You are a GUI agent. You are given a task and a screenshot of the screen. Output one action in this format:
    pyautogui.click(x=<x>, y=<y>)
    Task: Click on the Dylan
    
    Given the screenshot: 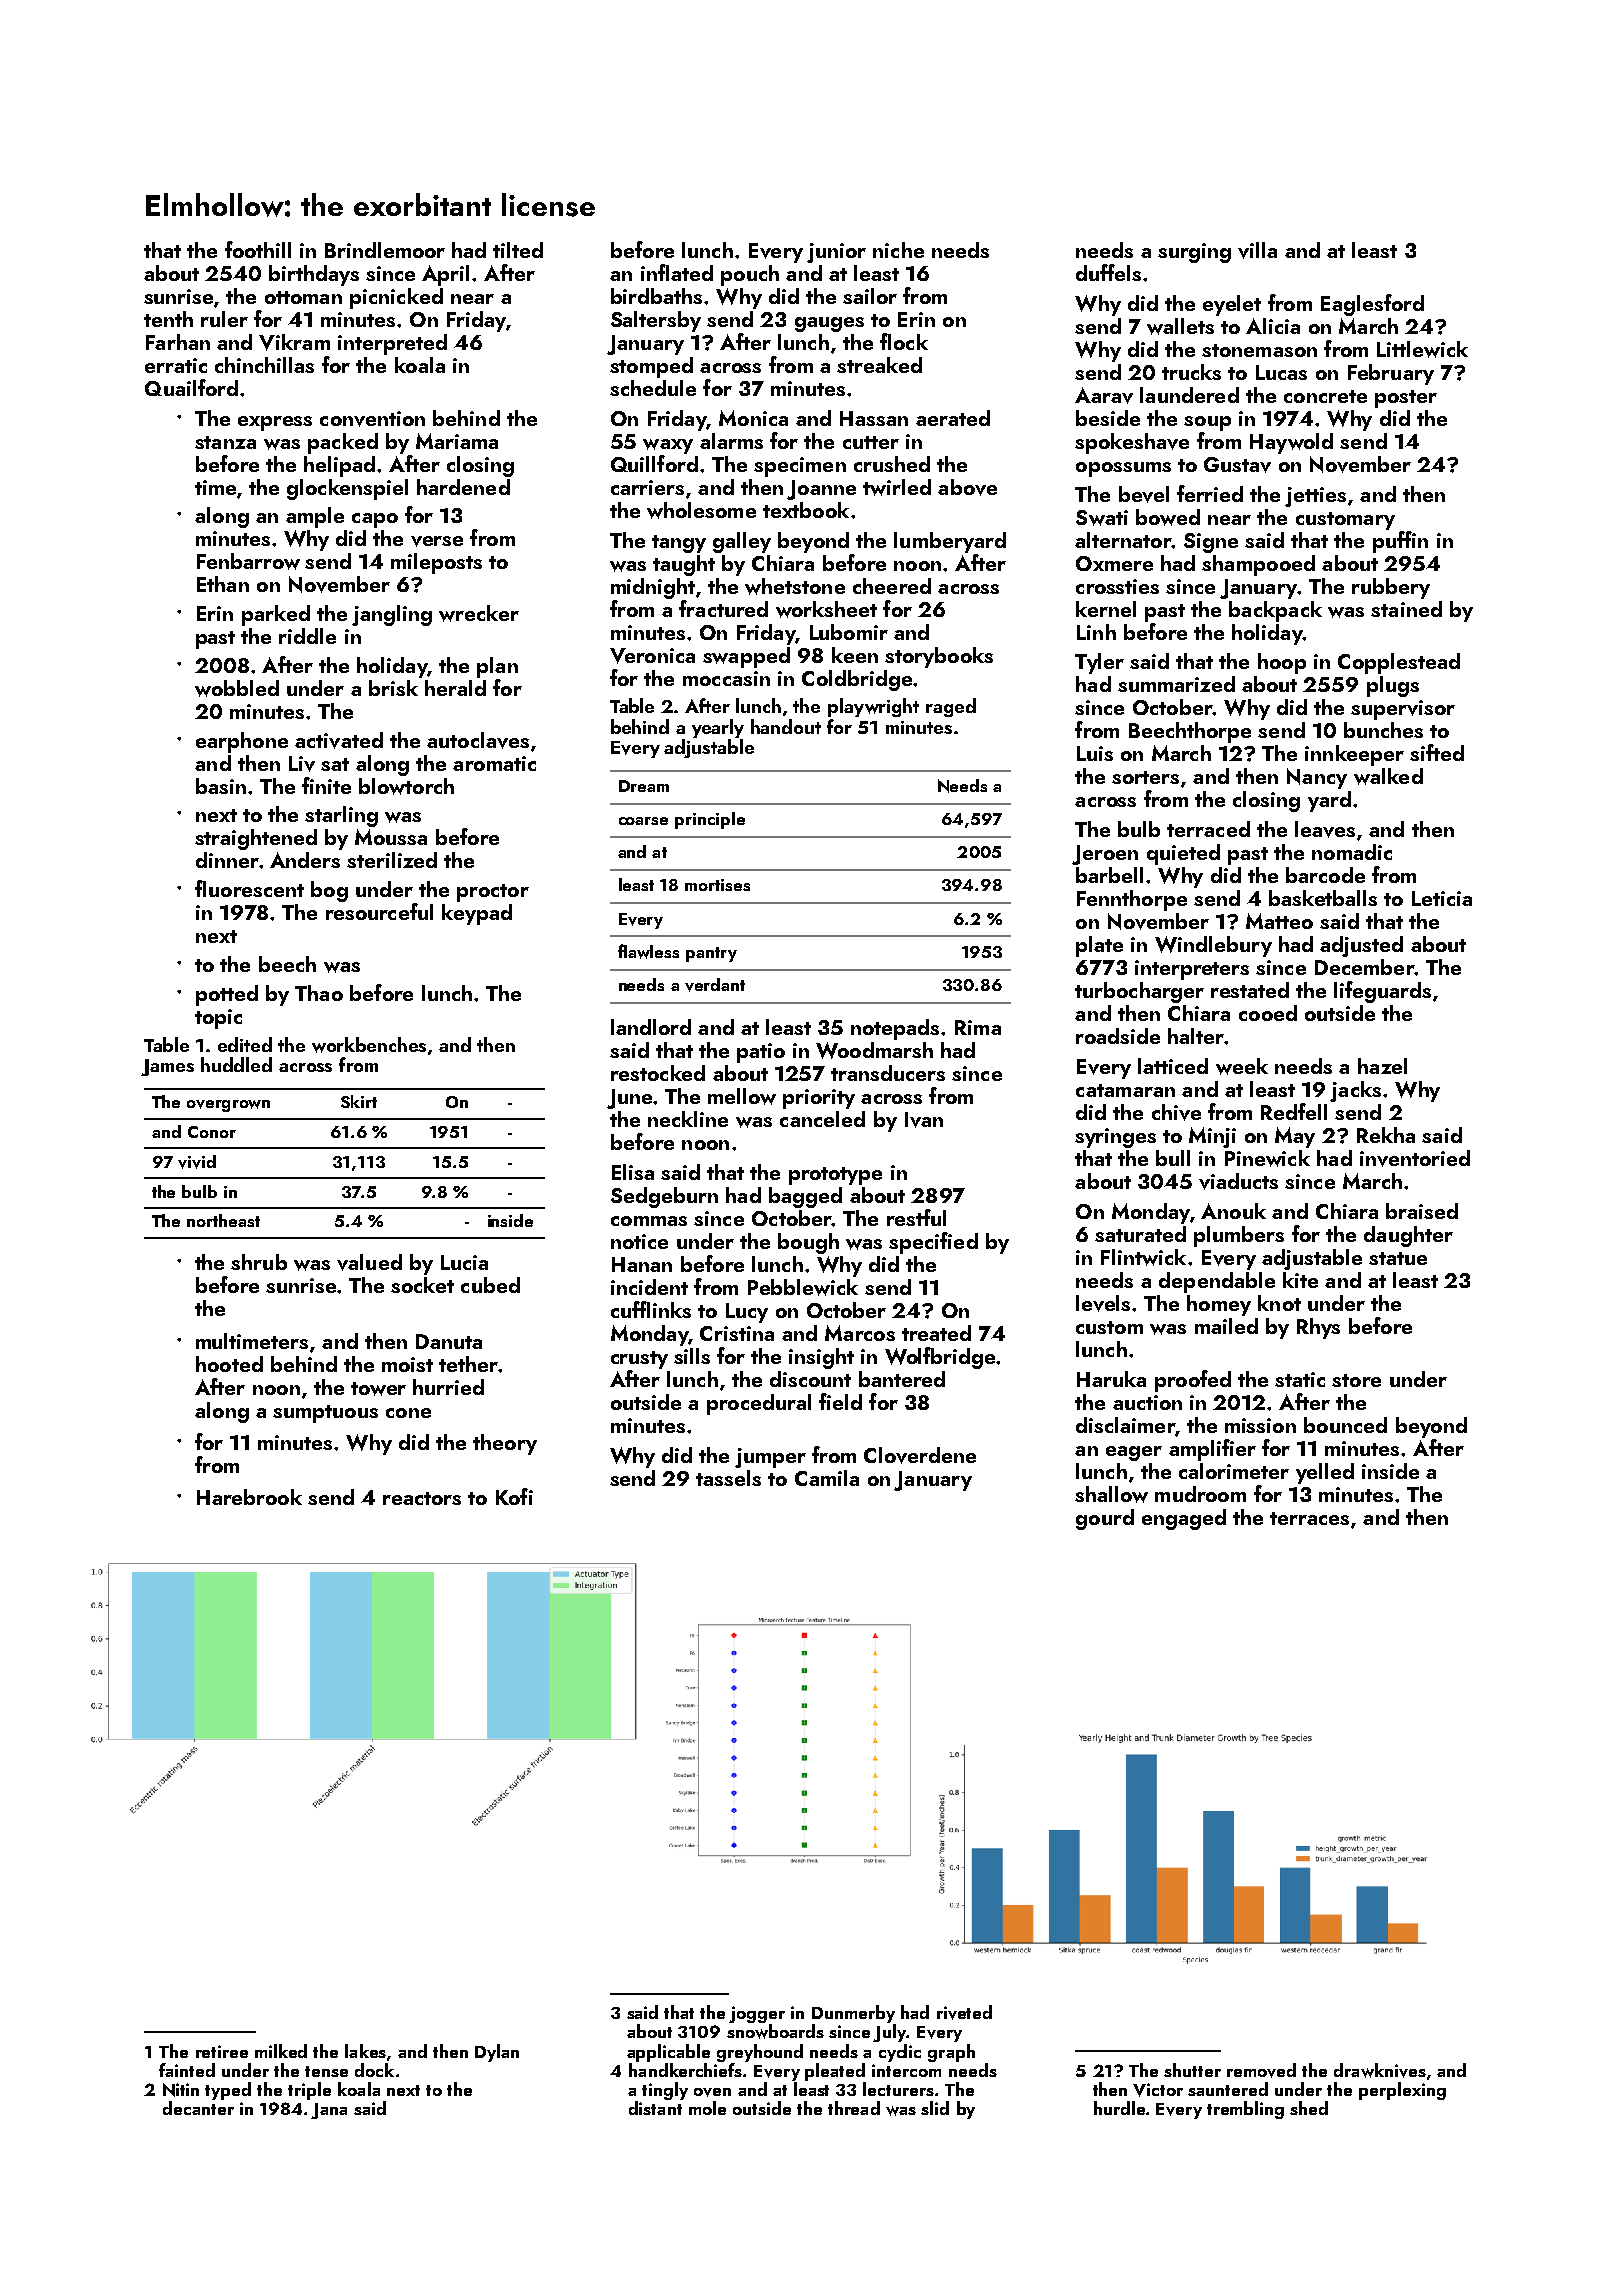 What is the action you would take?
    pyautogui.click(x=497, y=2053)
